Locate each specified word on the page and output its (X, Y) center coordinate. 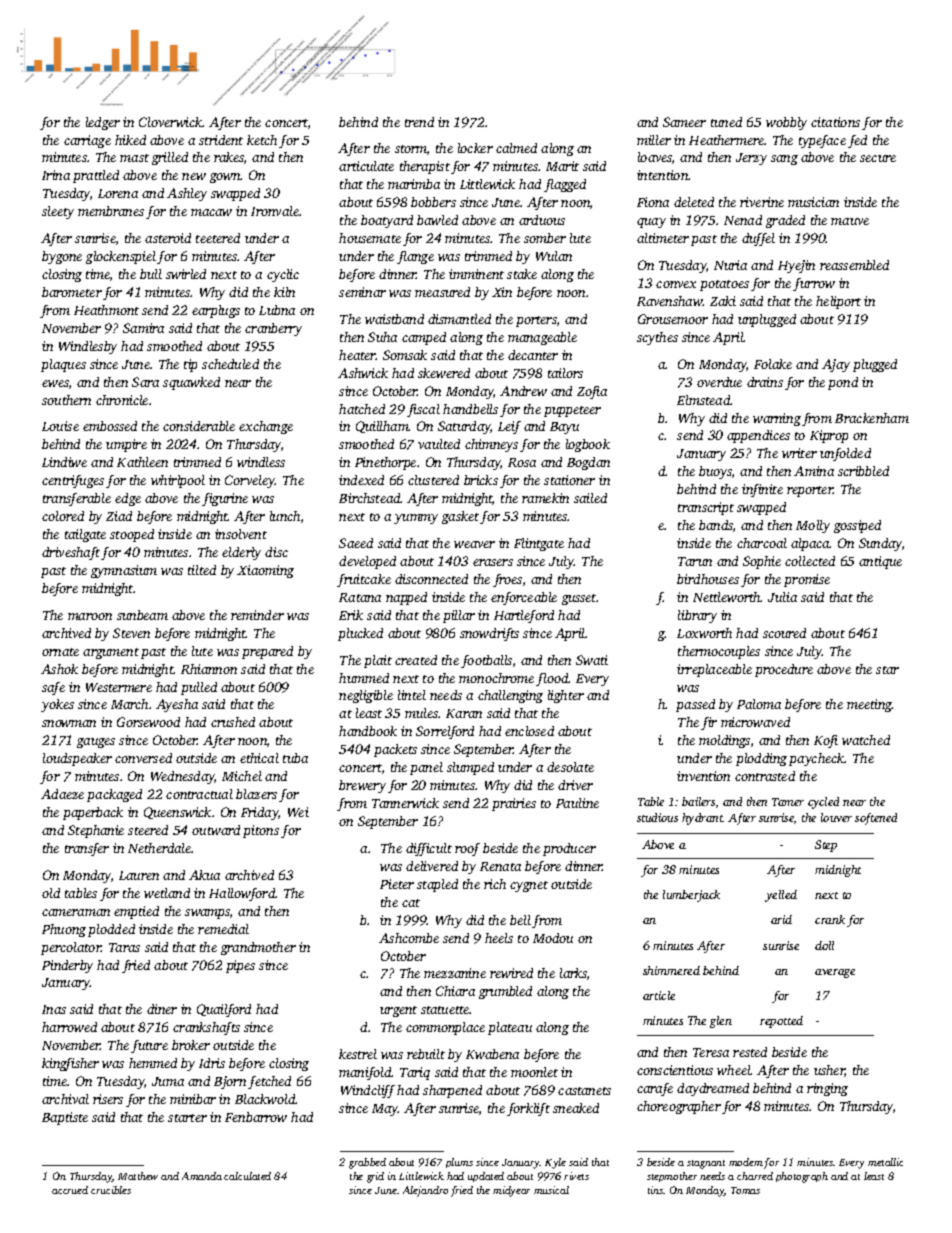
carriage (87, 141)
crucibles (111, 1190)
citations (835, 122)
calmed (516, 148)
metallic (885, 1162)
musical (551, 1190)
